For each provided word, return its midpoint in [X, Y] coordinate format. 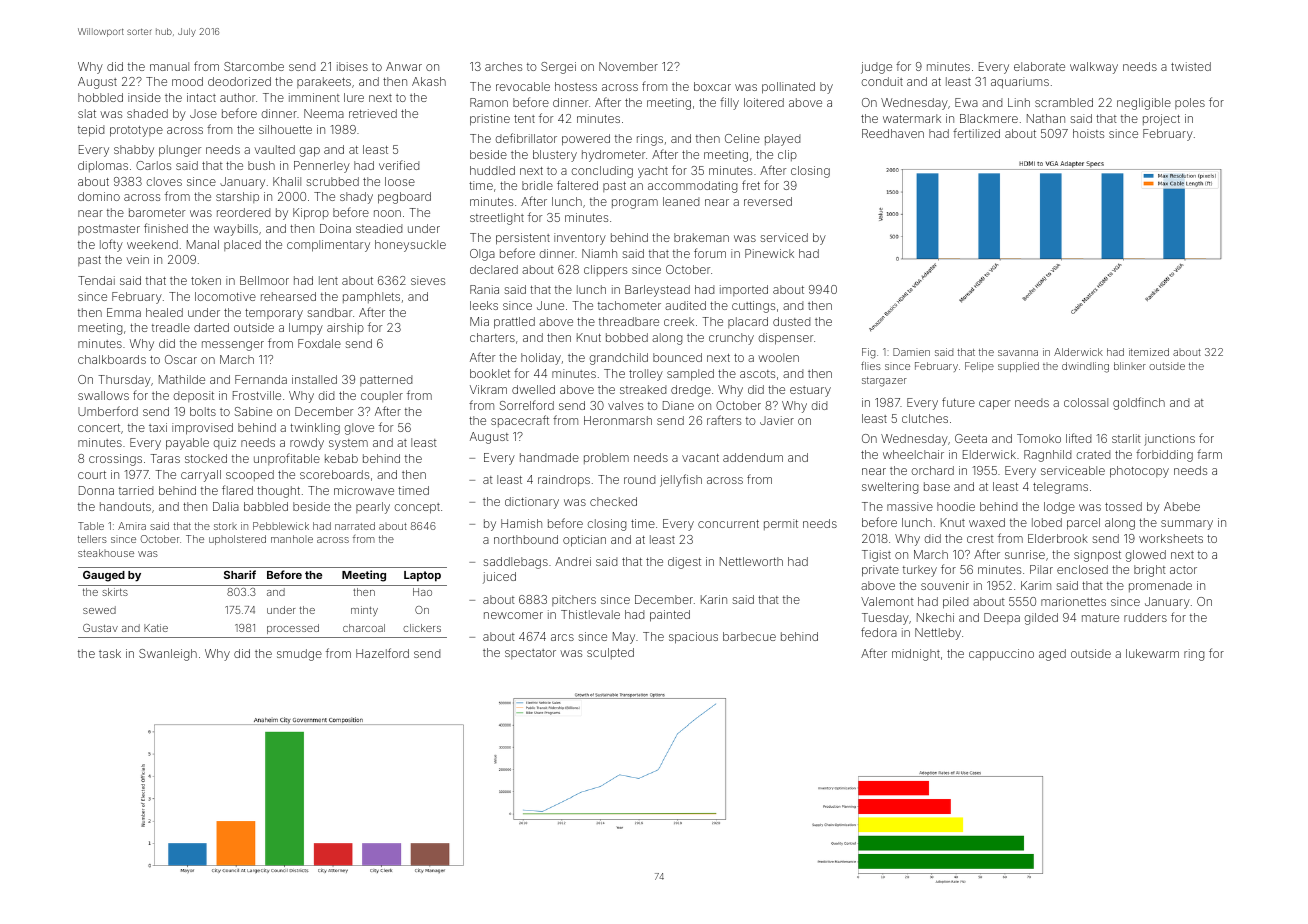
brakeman [701, 237]
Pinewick [769, 253]
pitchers [574, 600]
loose [400, 181]
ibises [352, 66]
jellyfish [681, 480]
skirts [115, 592]
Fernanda [261, 379]
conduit [882, 81]
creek [679, 321]
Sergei [558, 68]
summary [1187, 525]
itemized [1149, 352]
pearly [373, 508]
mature [1100, 618]
